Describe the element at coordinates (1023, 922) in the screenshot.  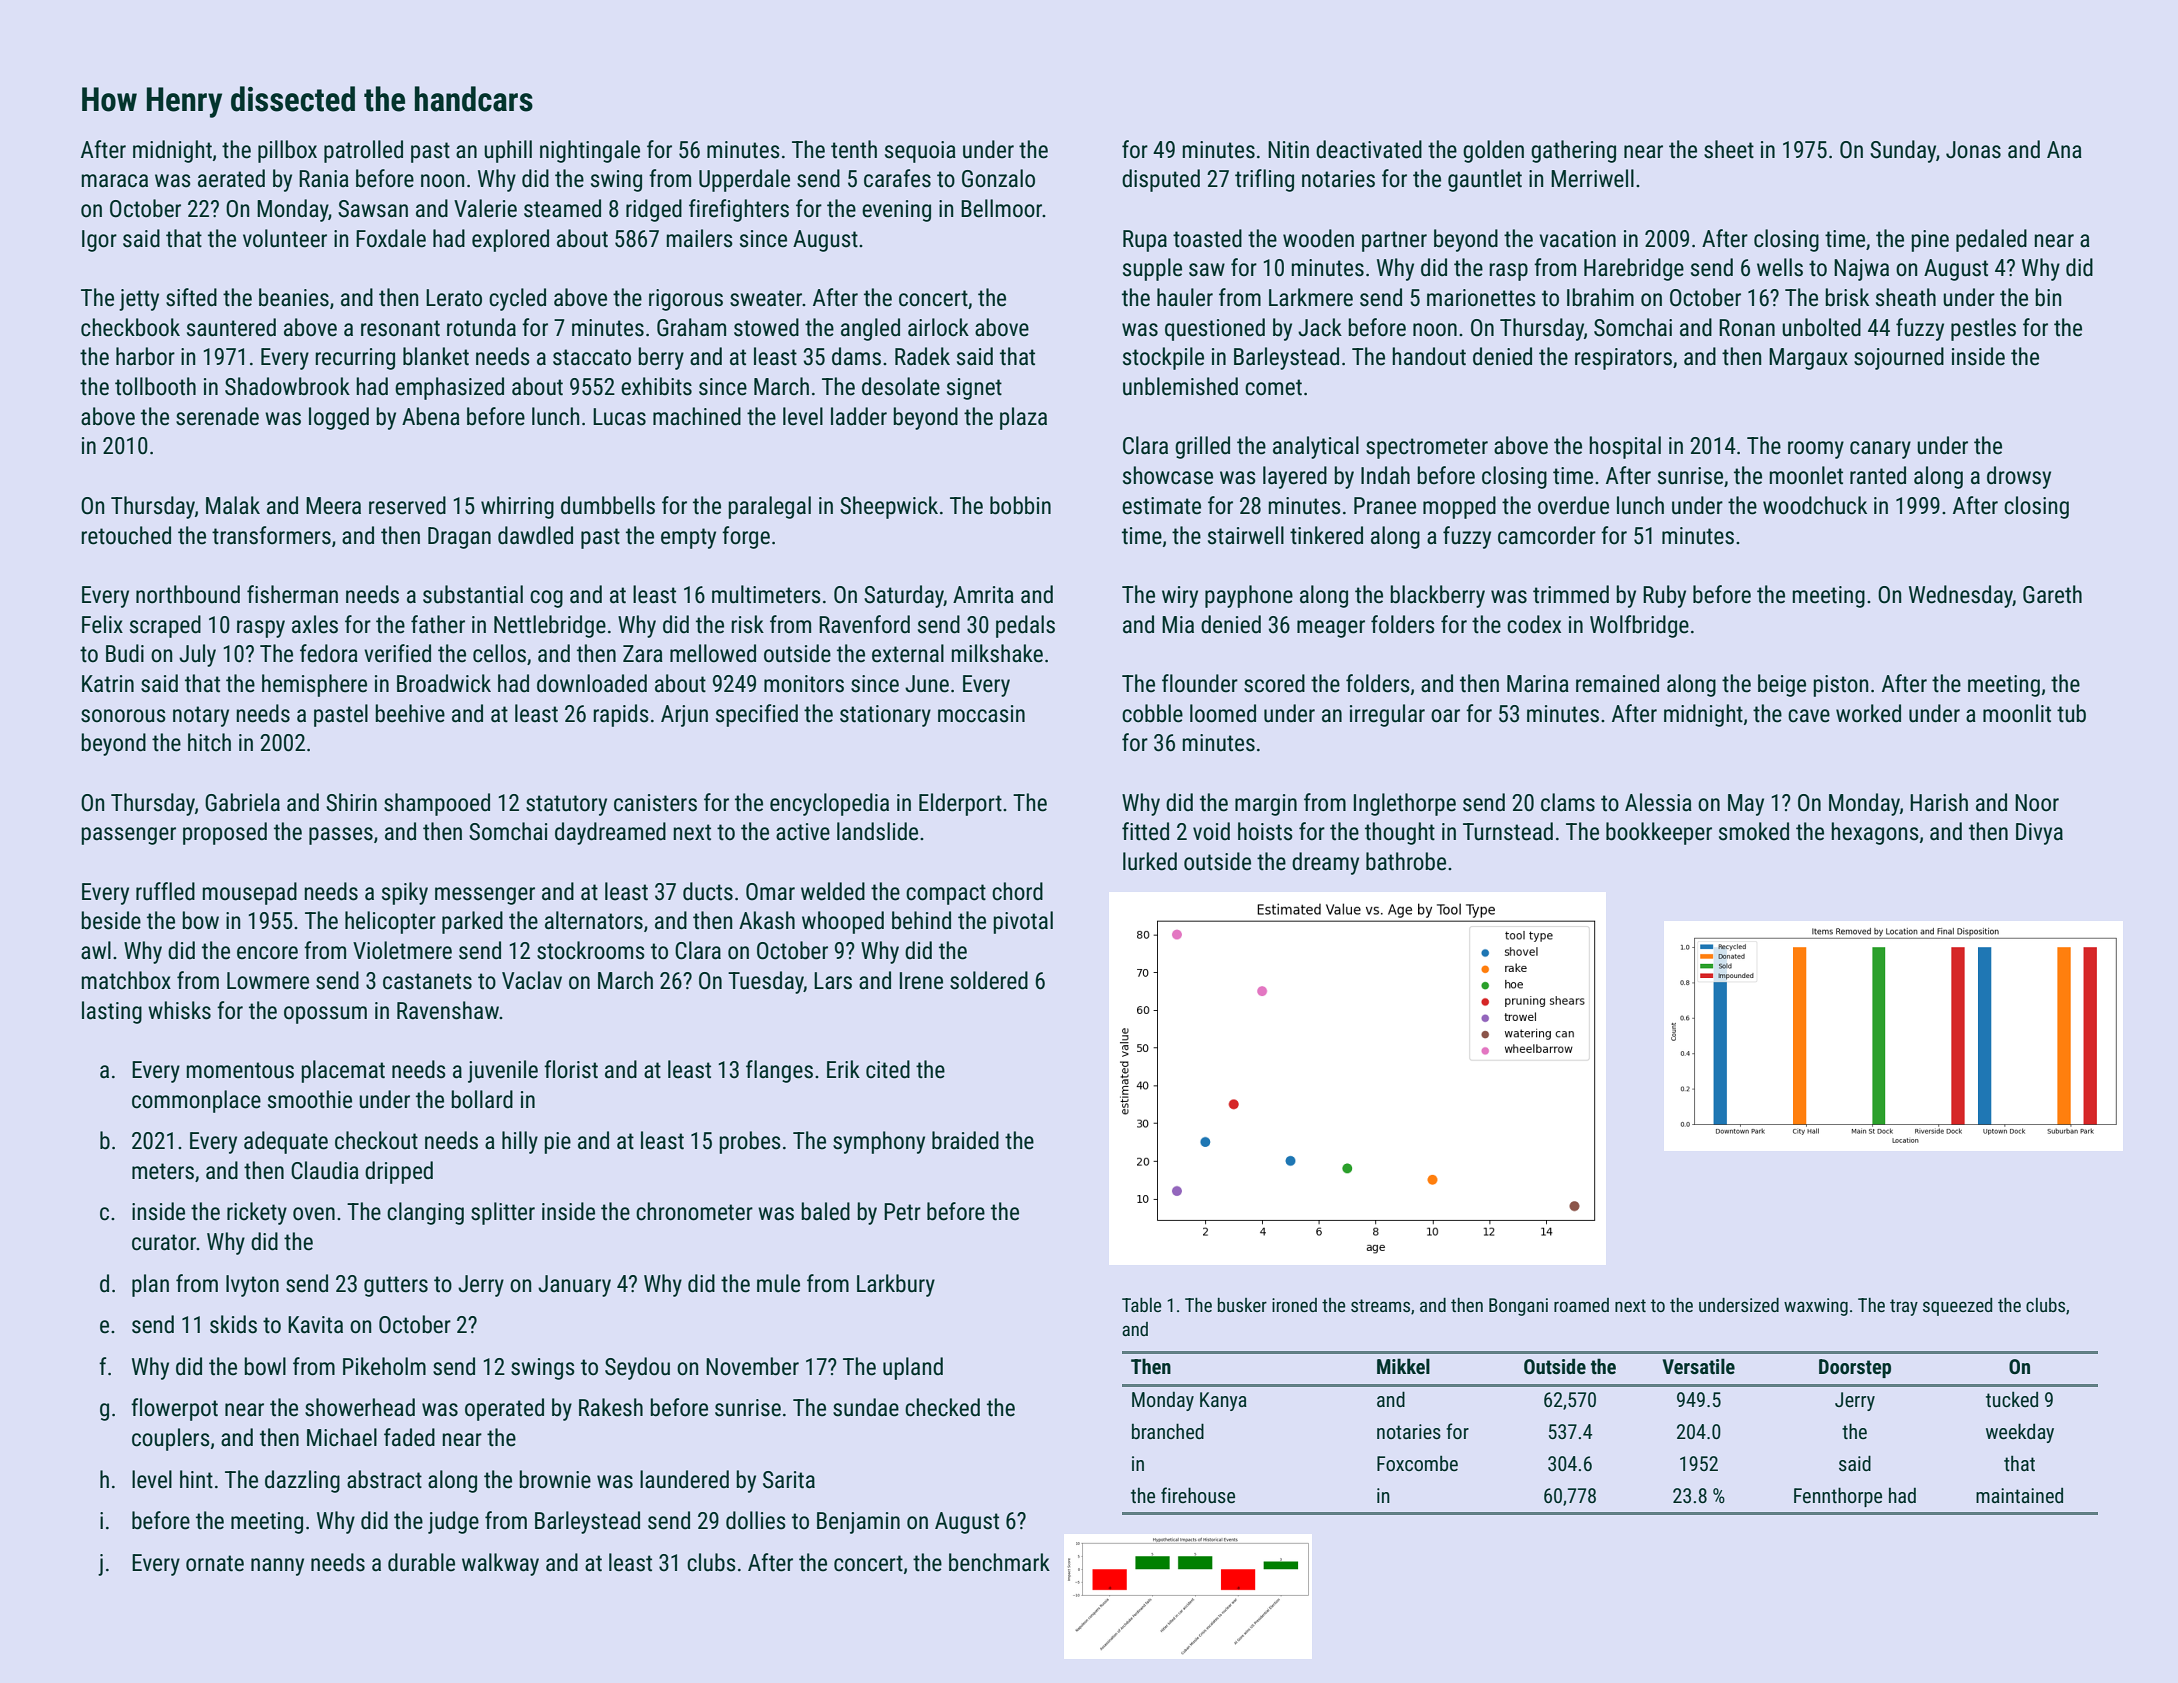
I see `pivotal` at that location.
